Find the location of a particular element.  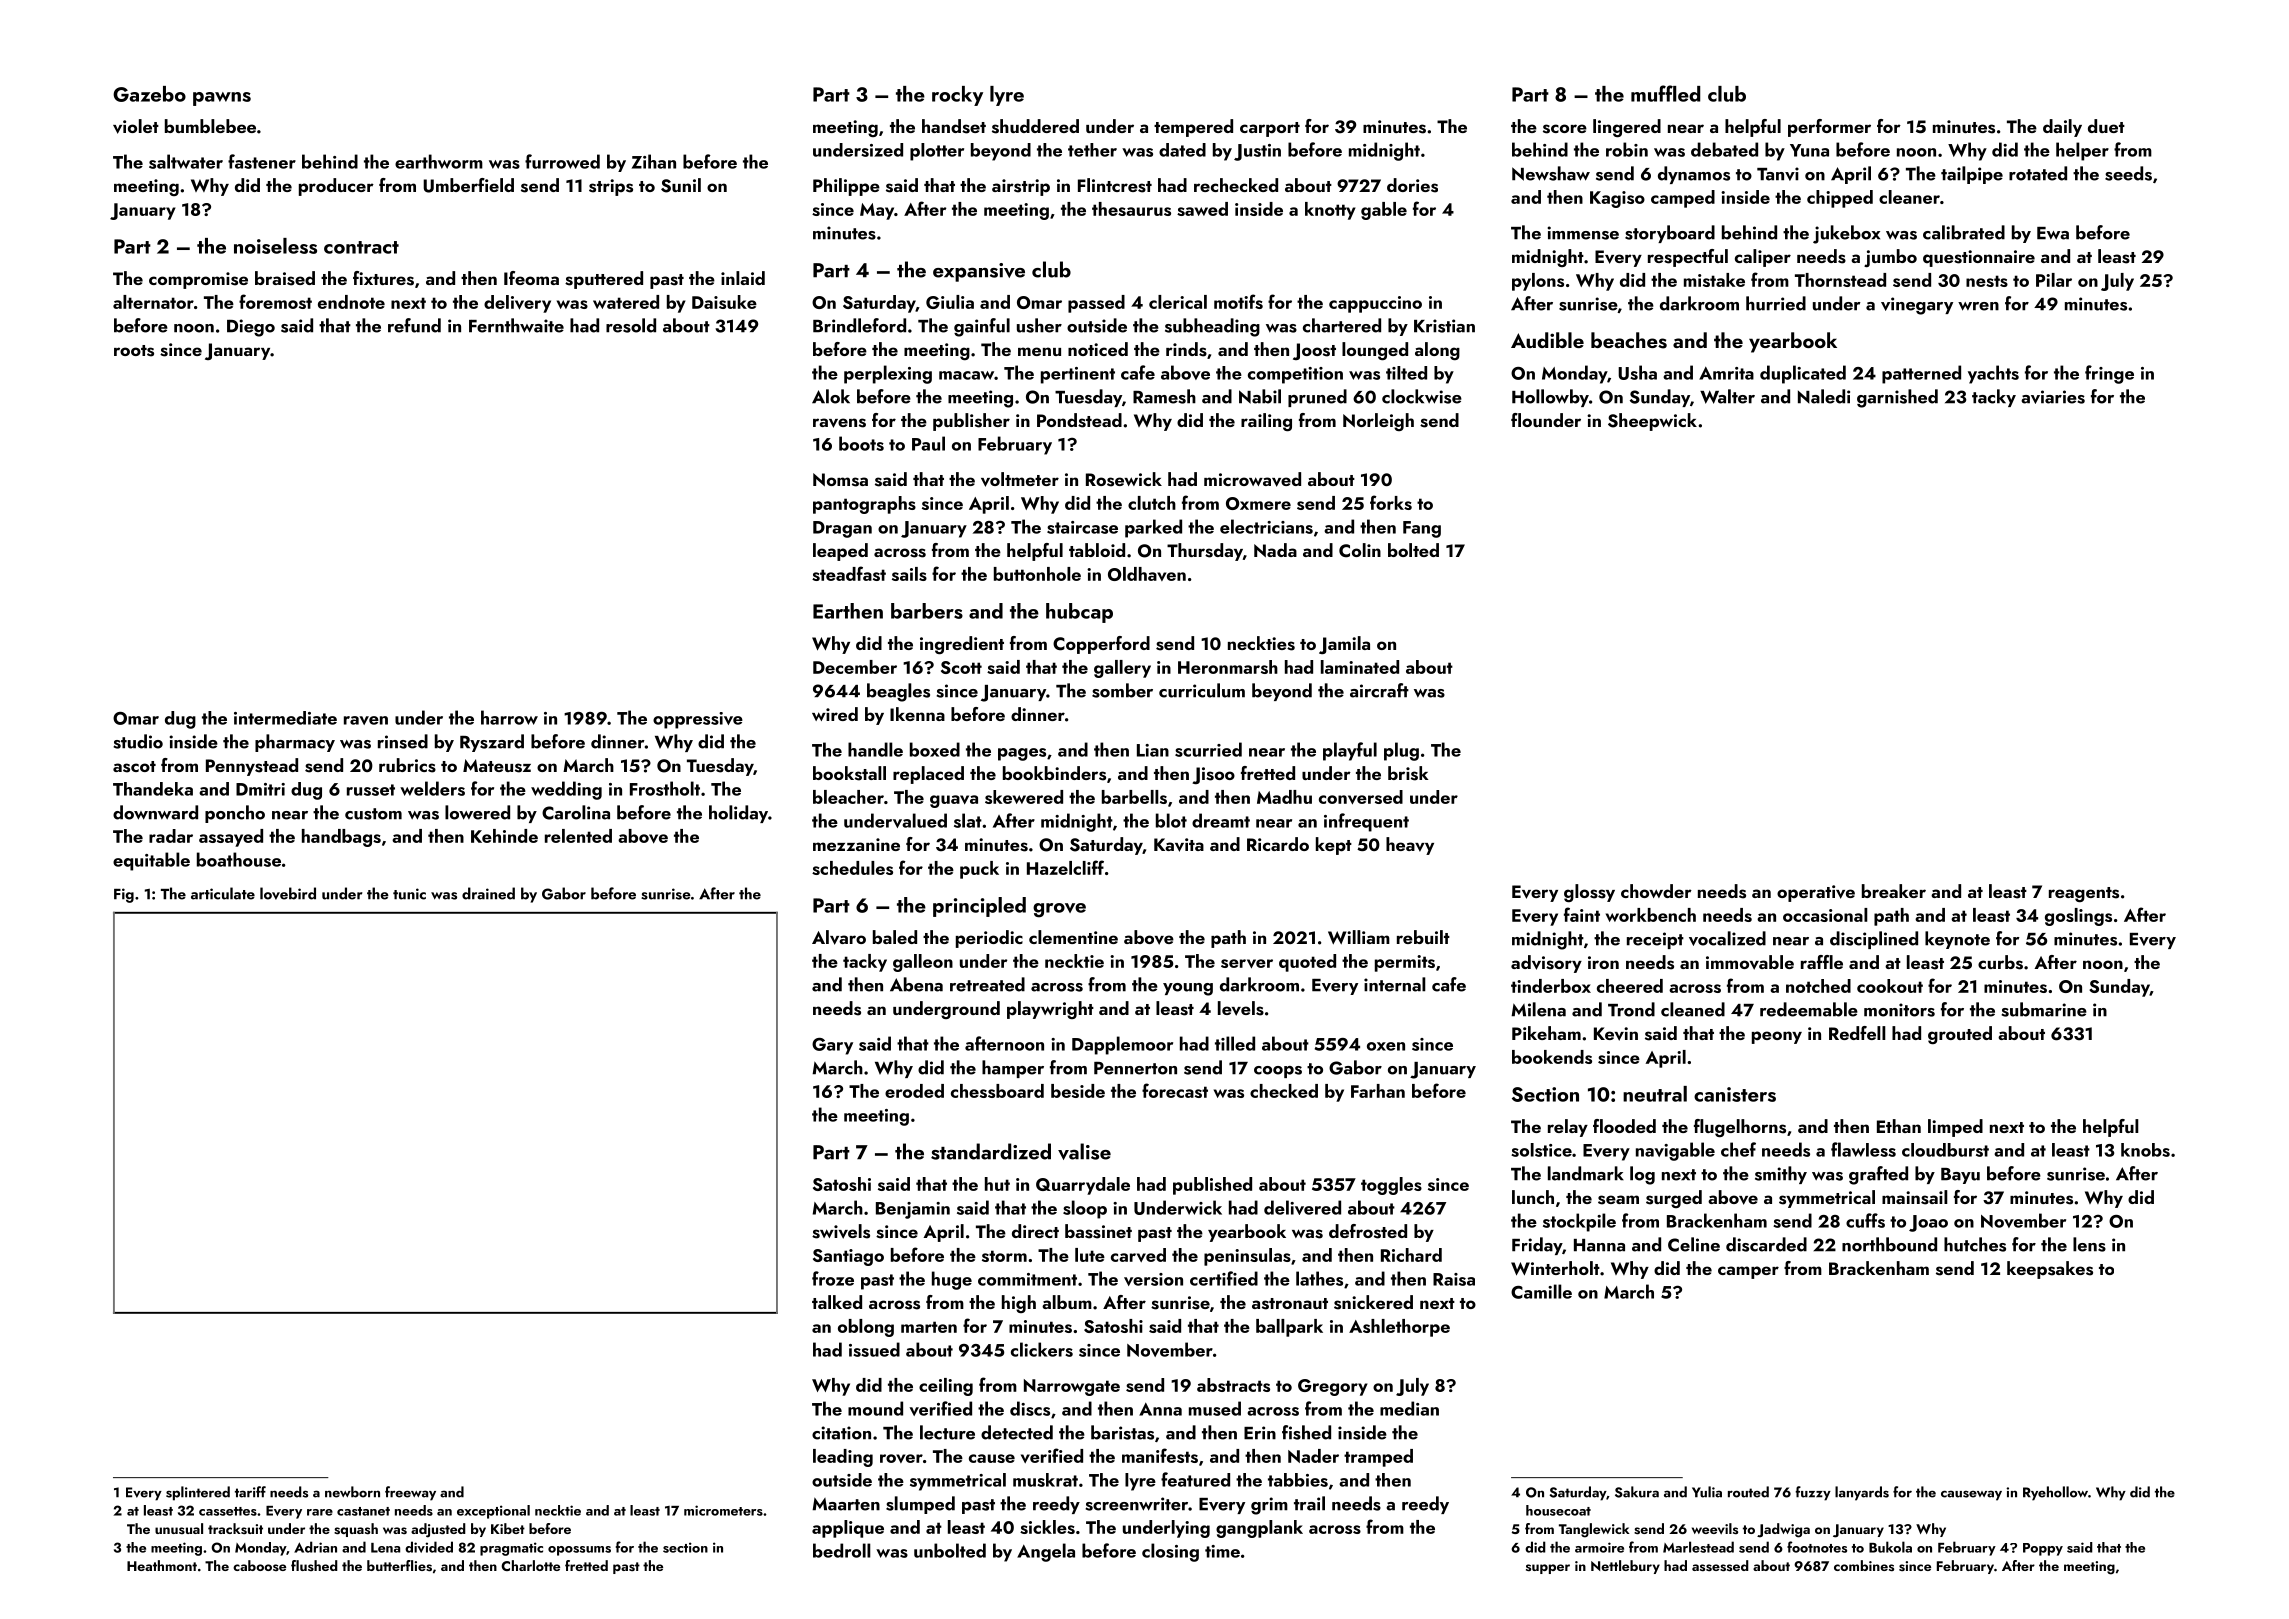

aviaries is located at coordinates (2053, 397).
